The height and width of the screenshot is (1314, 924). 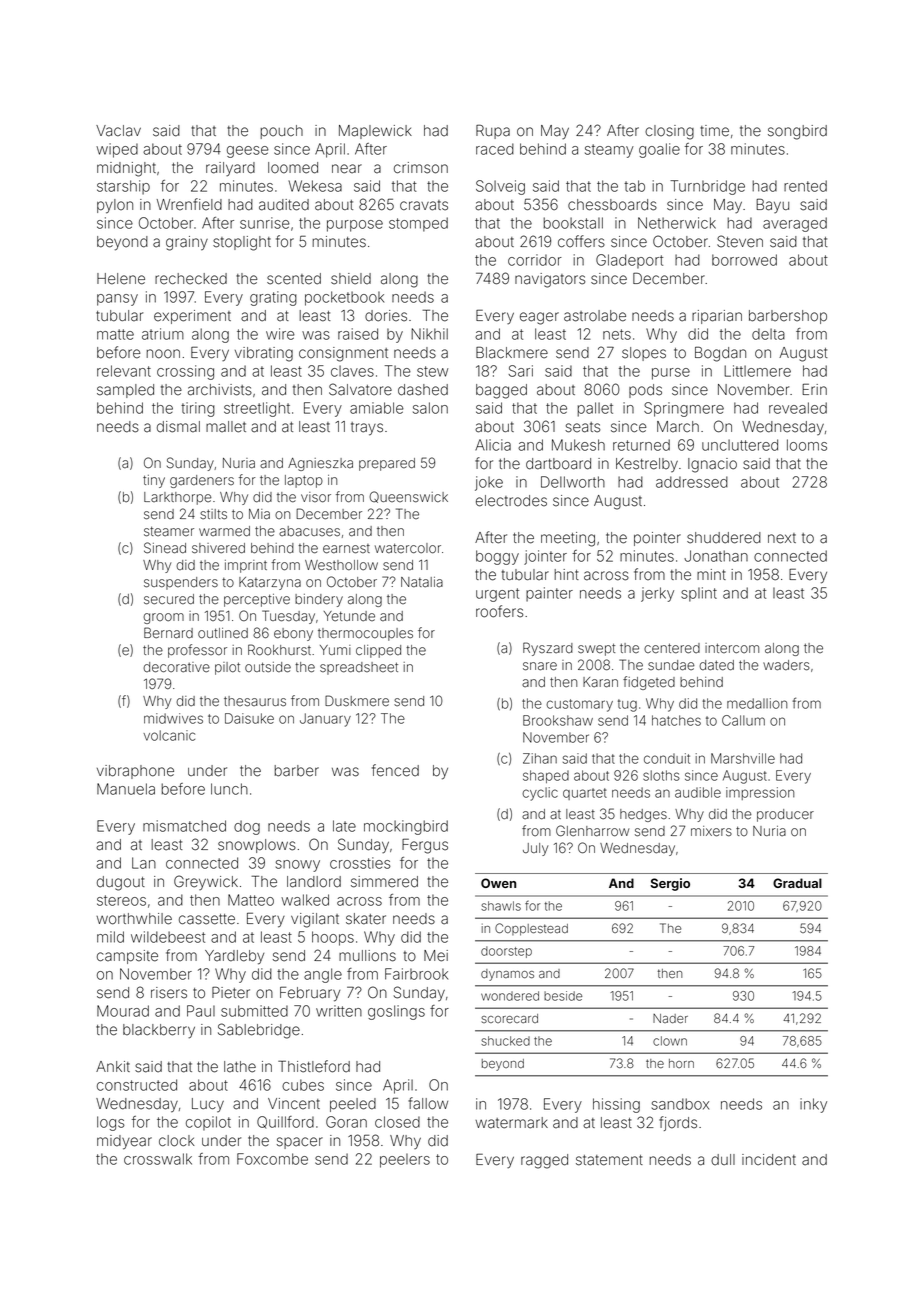 I want to click on impression, so click(x=760, y=793).
